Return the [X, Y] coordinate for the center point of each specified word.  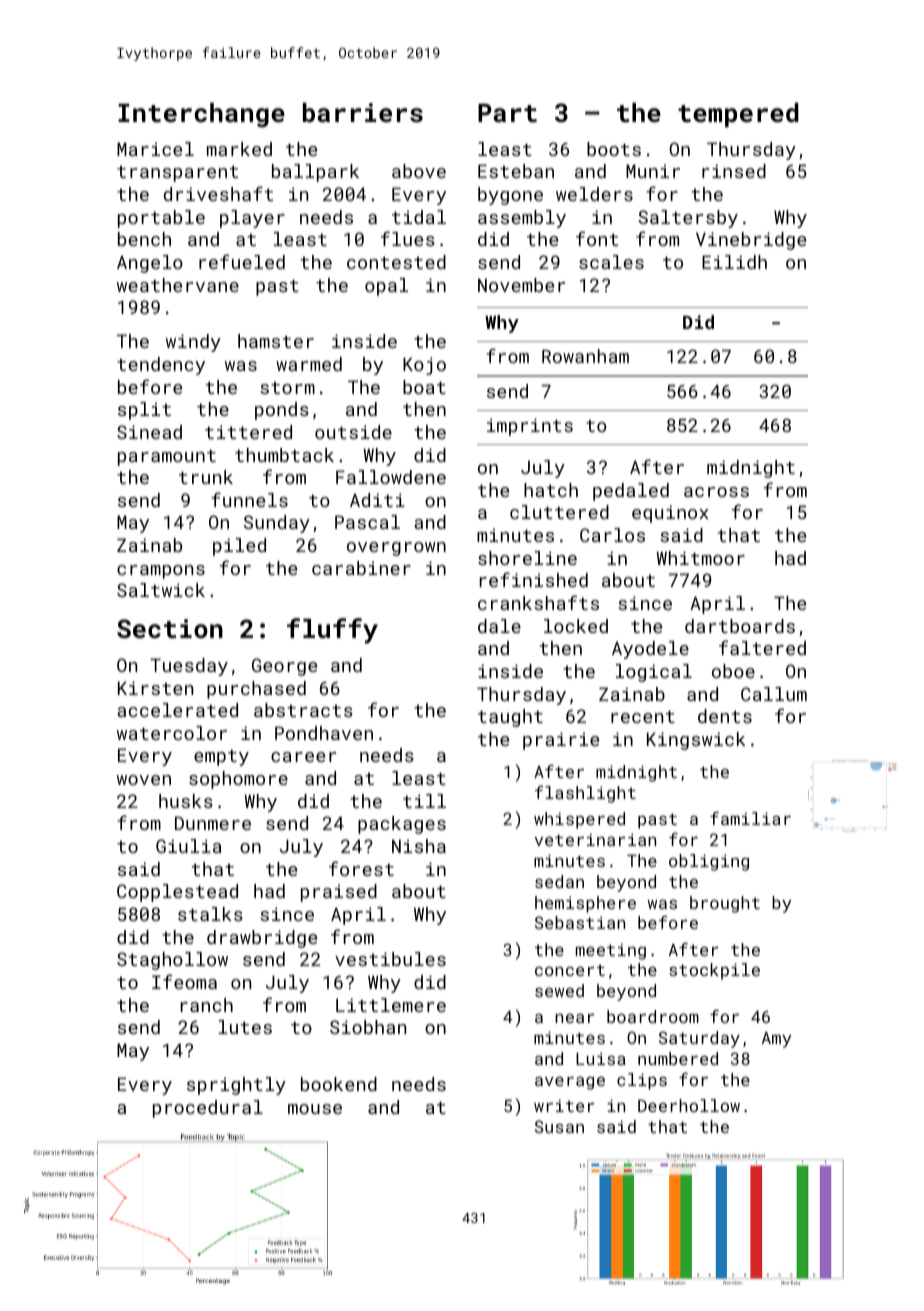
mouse [315, 1109]
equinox [670, 514]
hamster [276, 341]
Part [507, 113]
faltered [762, 647]
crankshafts [538, 602]
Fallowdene [391, 477]
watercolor [172, 733]
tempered [738, 115]
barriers [363, 112]
